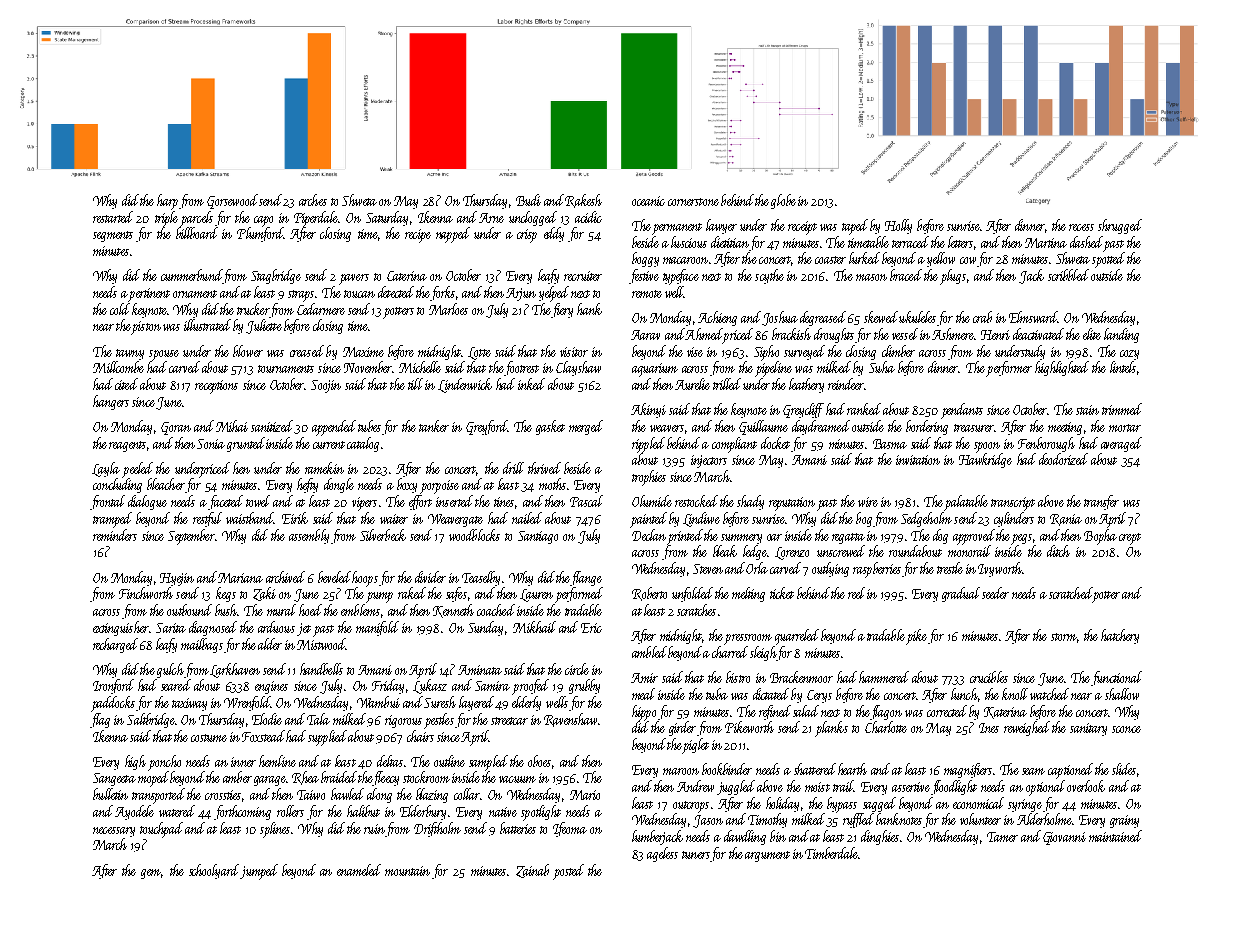 The height and width of the page is (952, 1233). Describe the element at coordinates (974, 537) in the page. I see `approved` at that location.
